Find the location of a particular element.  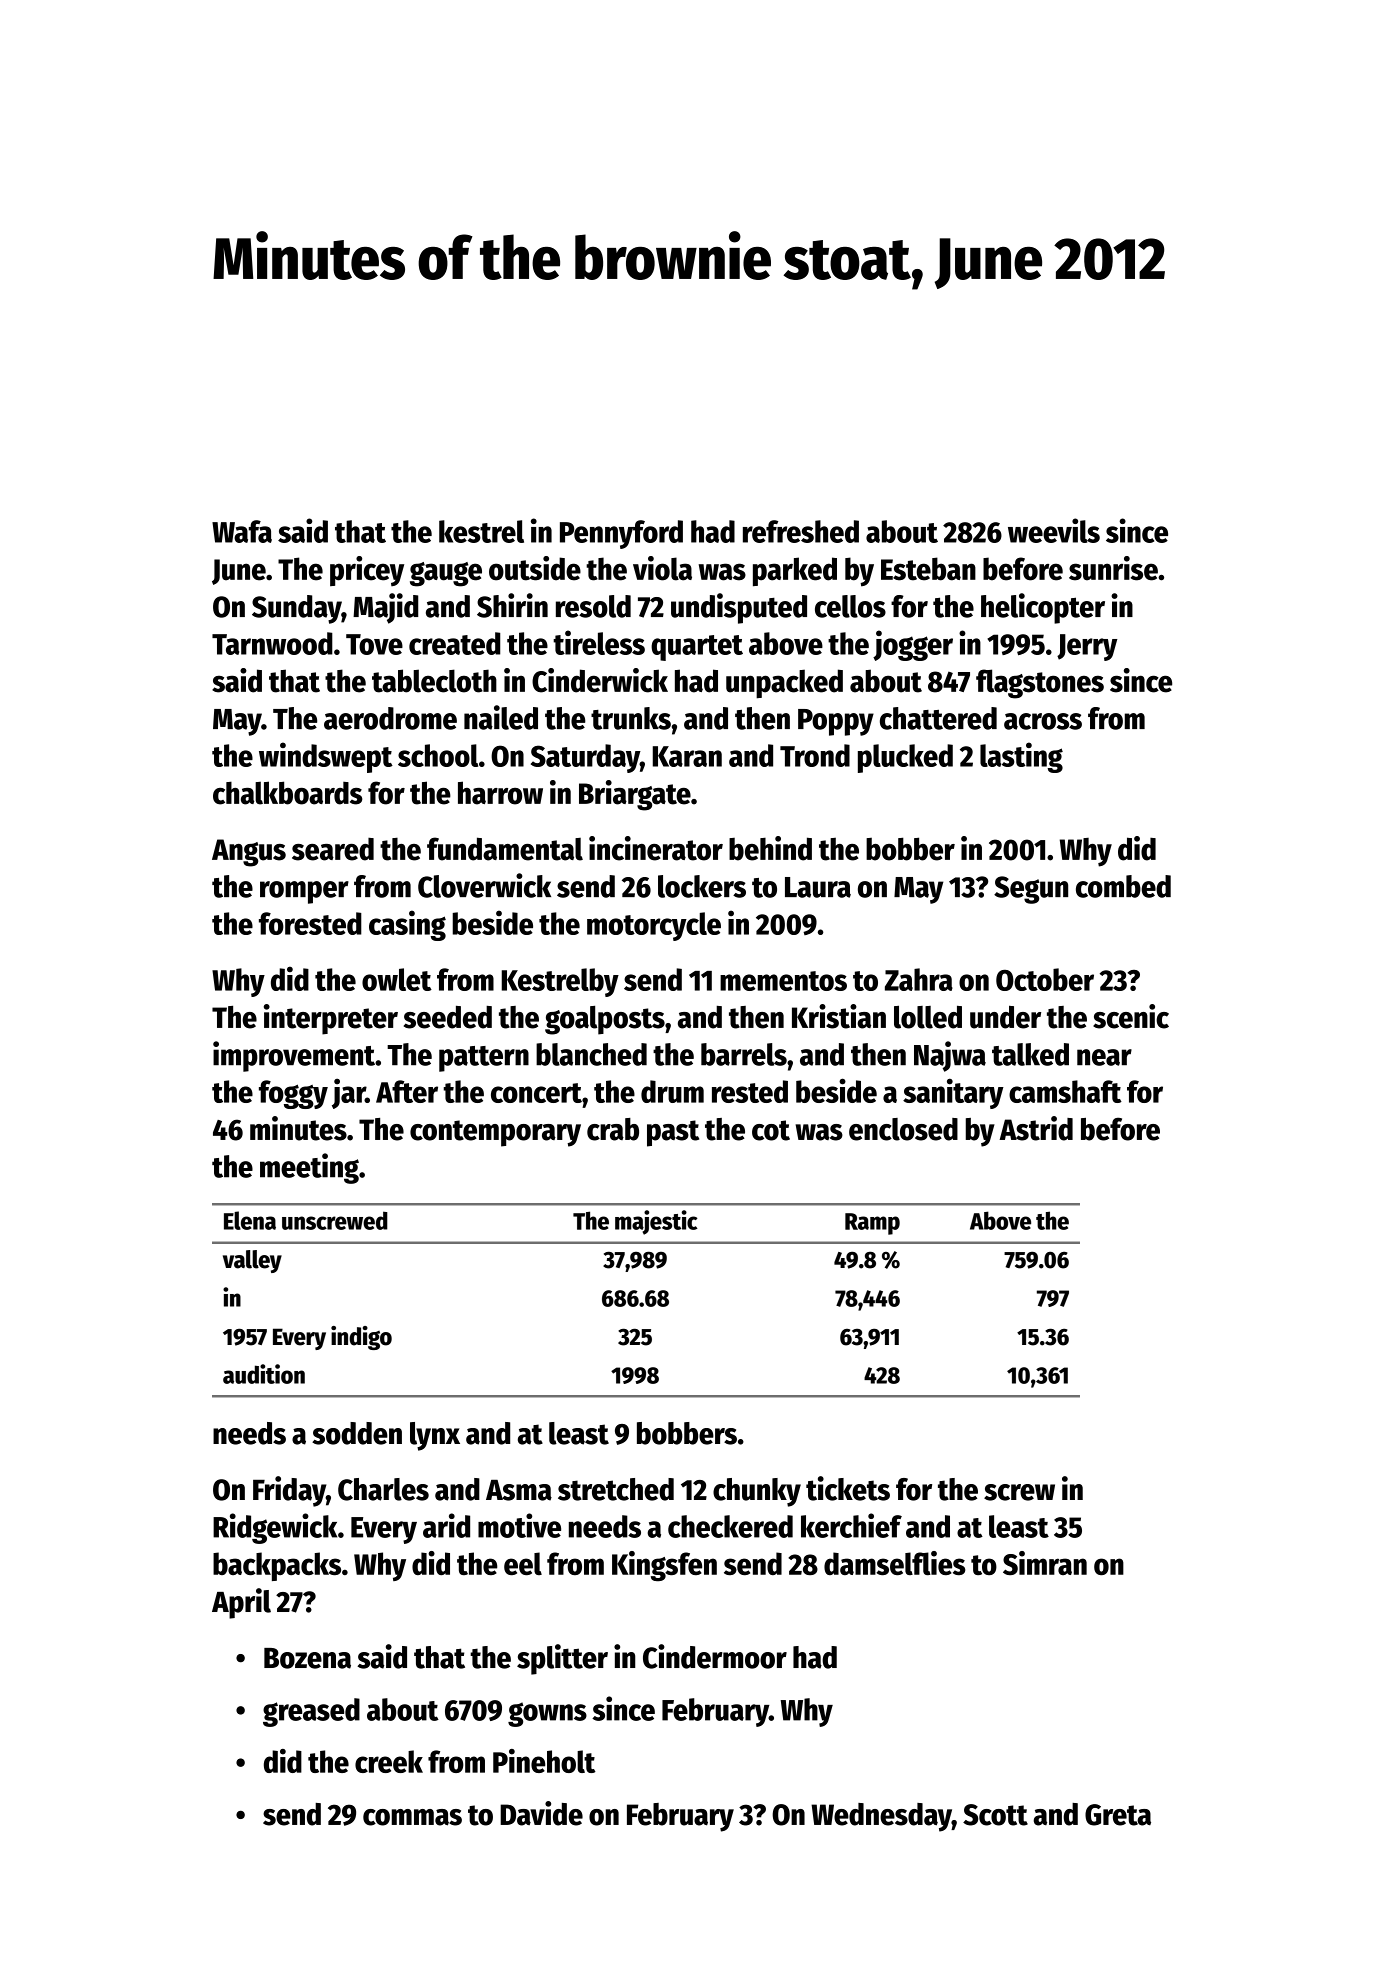

commas is located at coordinates (412, 1817).
